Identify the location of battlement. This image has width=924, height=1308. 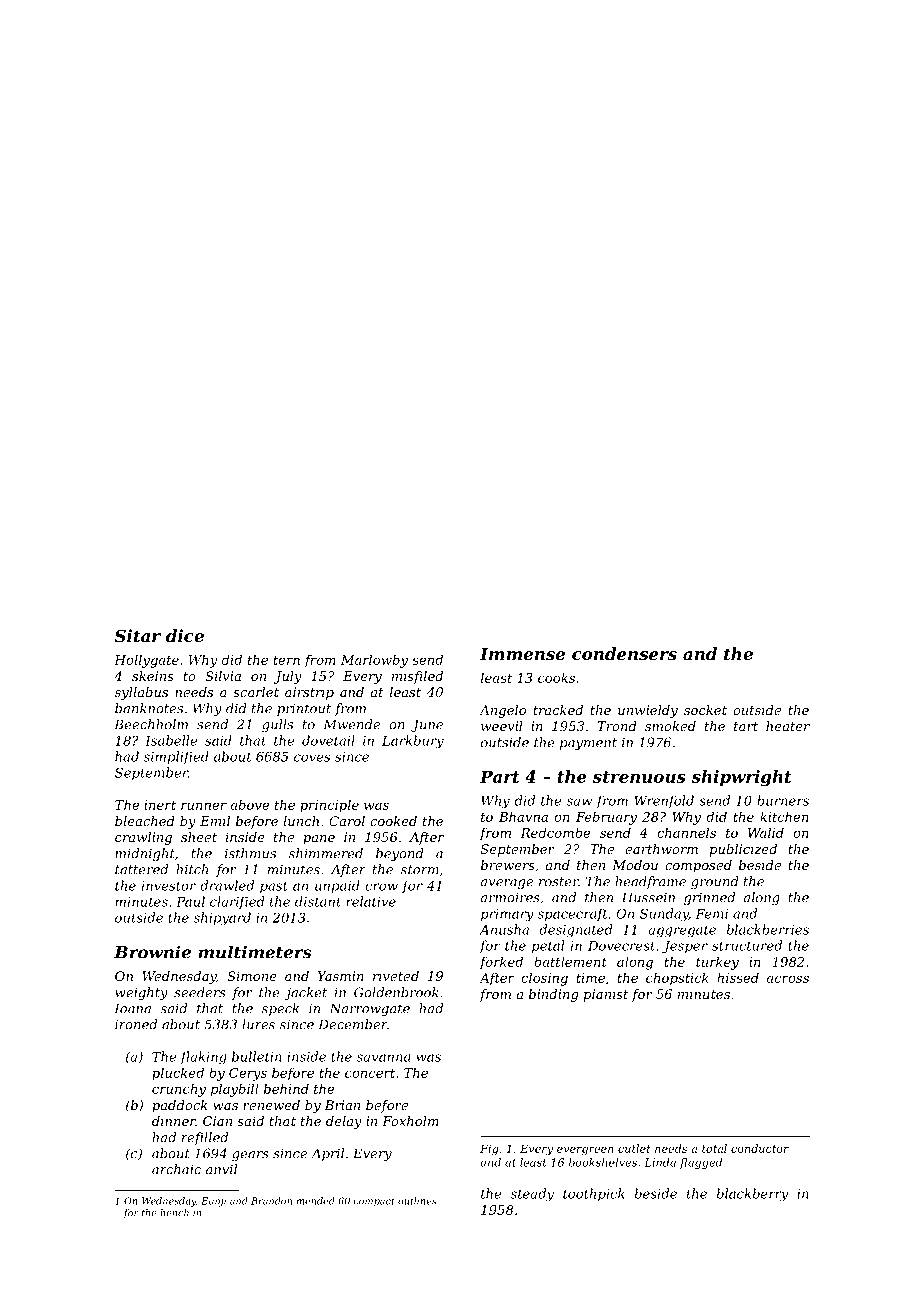
(570, 961).
